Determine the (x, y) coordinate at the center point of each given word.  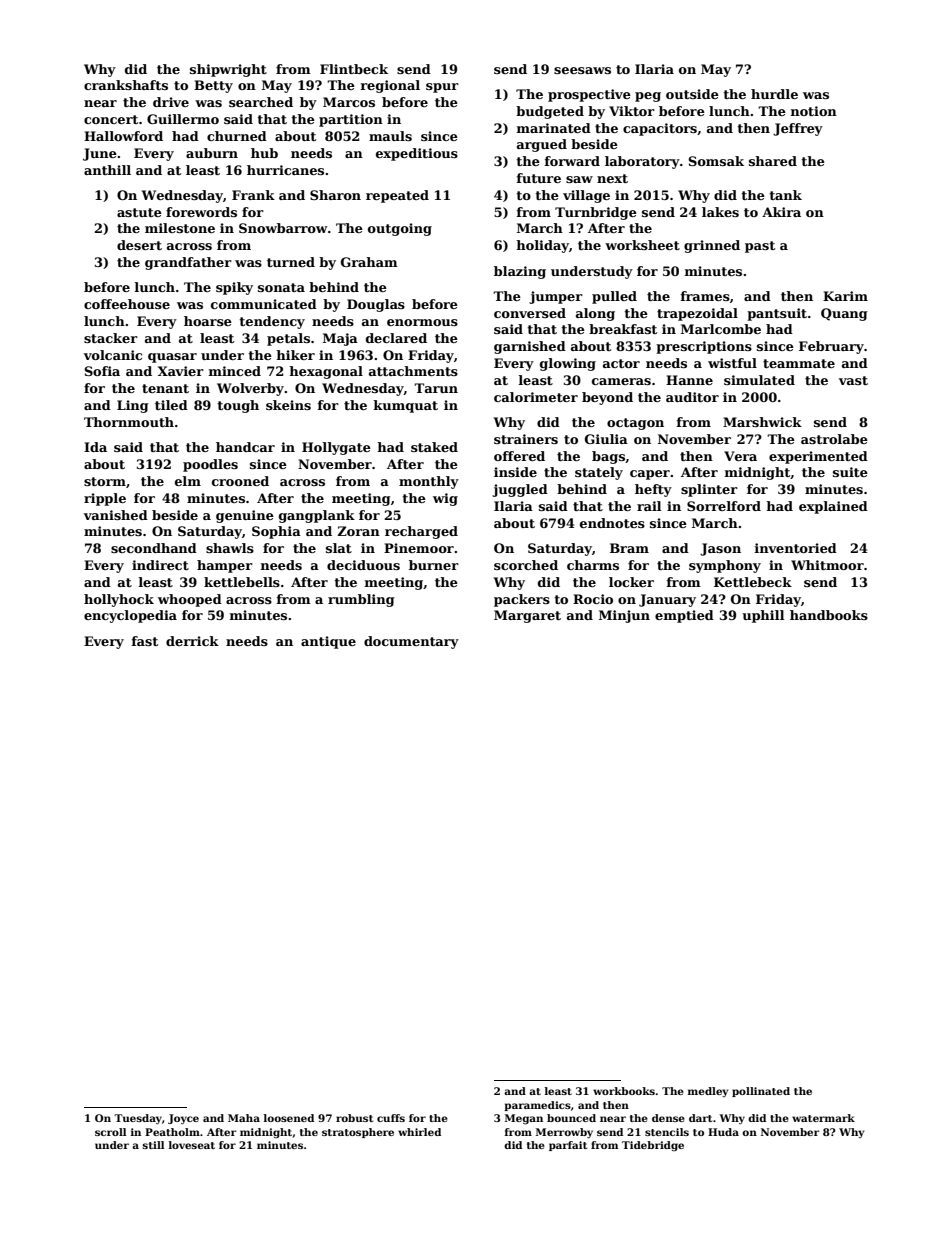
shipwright (228, 70)
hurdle (774, 94)
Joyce (183, 1119)
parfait (568, 1146)
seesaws (582, 70)
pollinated (761, 1092)
